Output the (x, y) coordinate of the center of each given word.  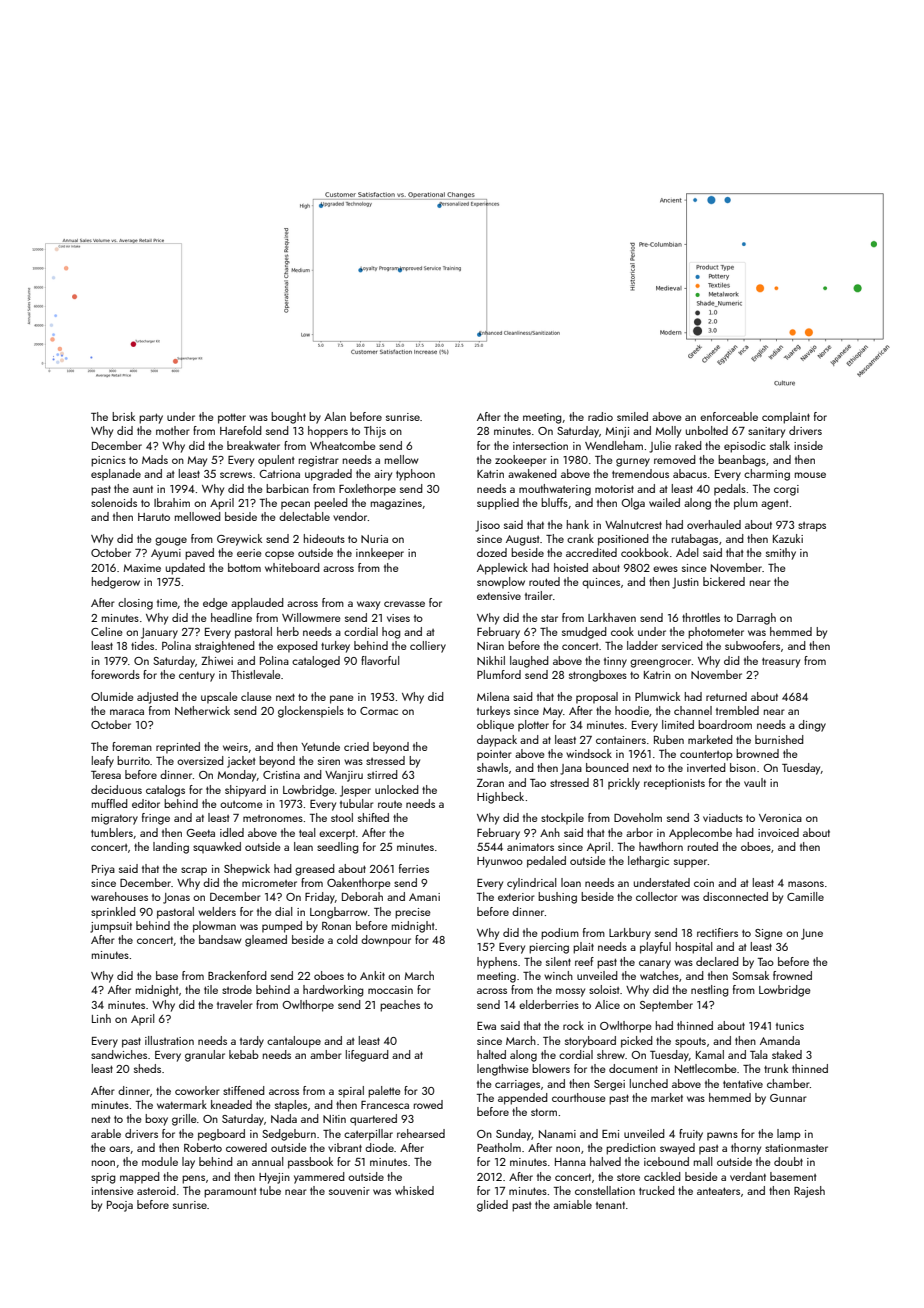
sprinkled (113, 913)
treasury (781, 662)
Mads (155, 459)
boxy (156, 1120)
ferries (414, 868)
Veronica (780, 818)
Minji (617, 432)
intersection (540, 446)
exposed (297, 647)
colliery (428, 647)
